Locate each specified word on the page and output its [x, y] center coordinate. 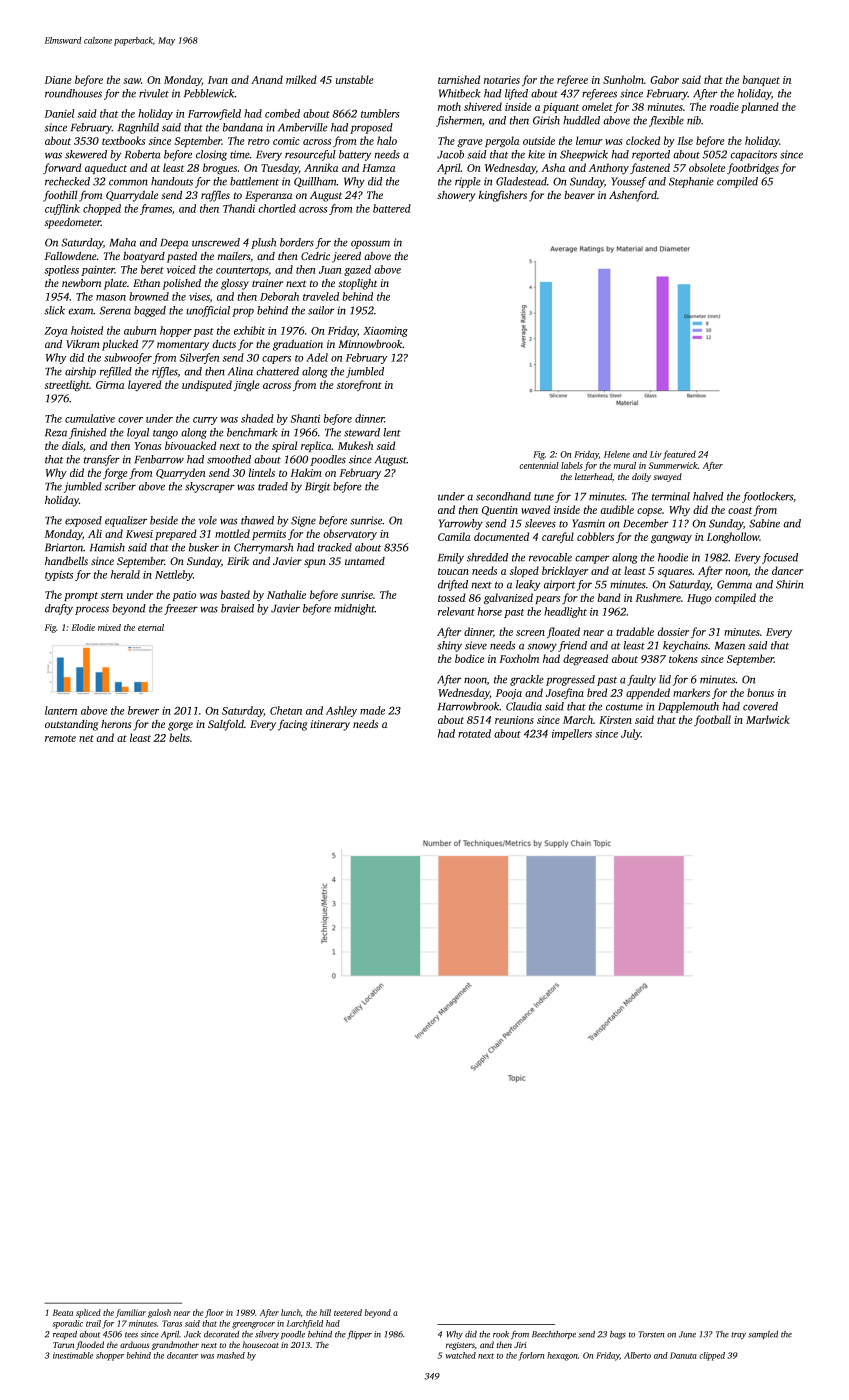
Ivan [218, 80]
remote [60, 738]
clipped [712, 1356]
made [372, 710]
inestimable [73, 1355]
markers [691, 692]
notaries [502, 80]
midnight [354, 609]
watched [461, 1355]
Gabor [664, 79]
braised [237, 608]
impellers [572, 734]
